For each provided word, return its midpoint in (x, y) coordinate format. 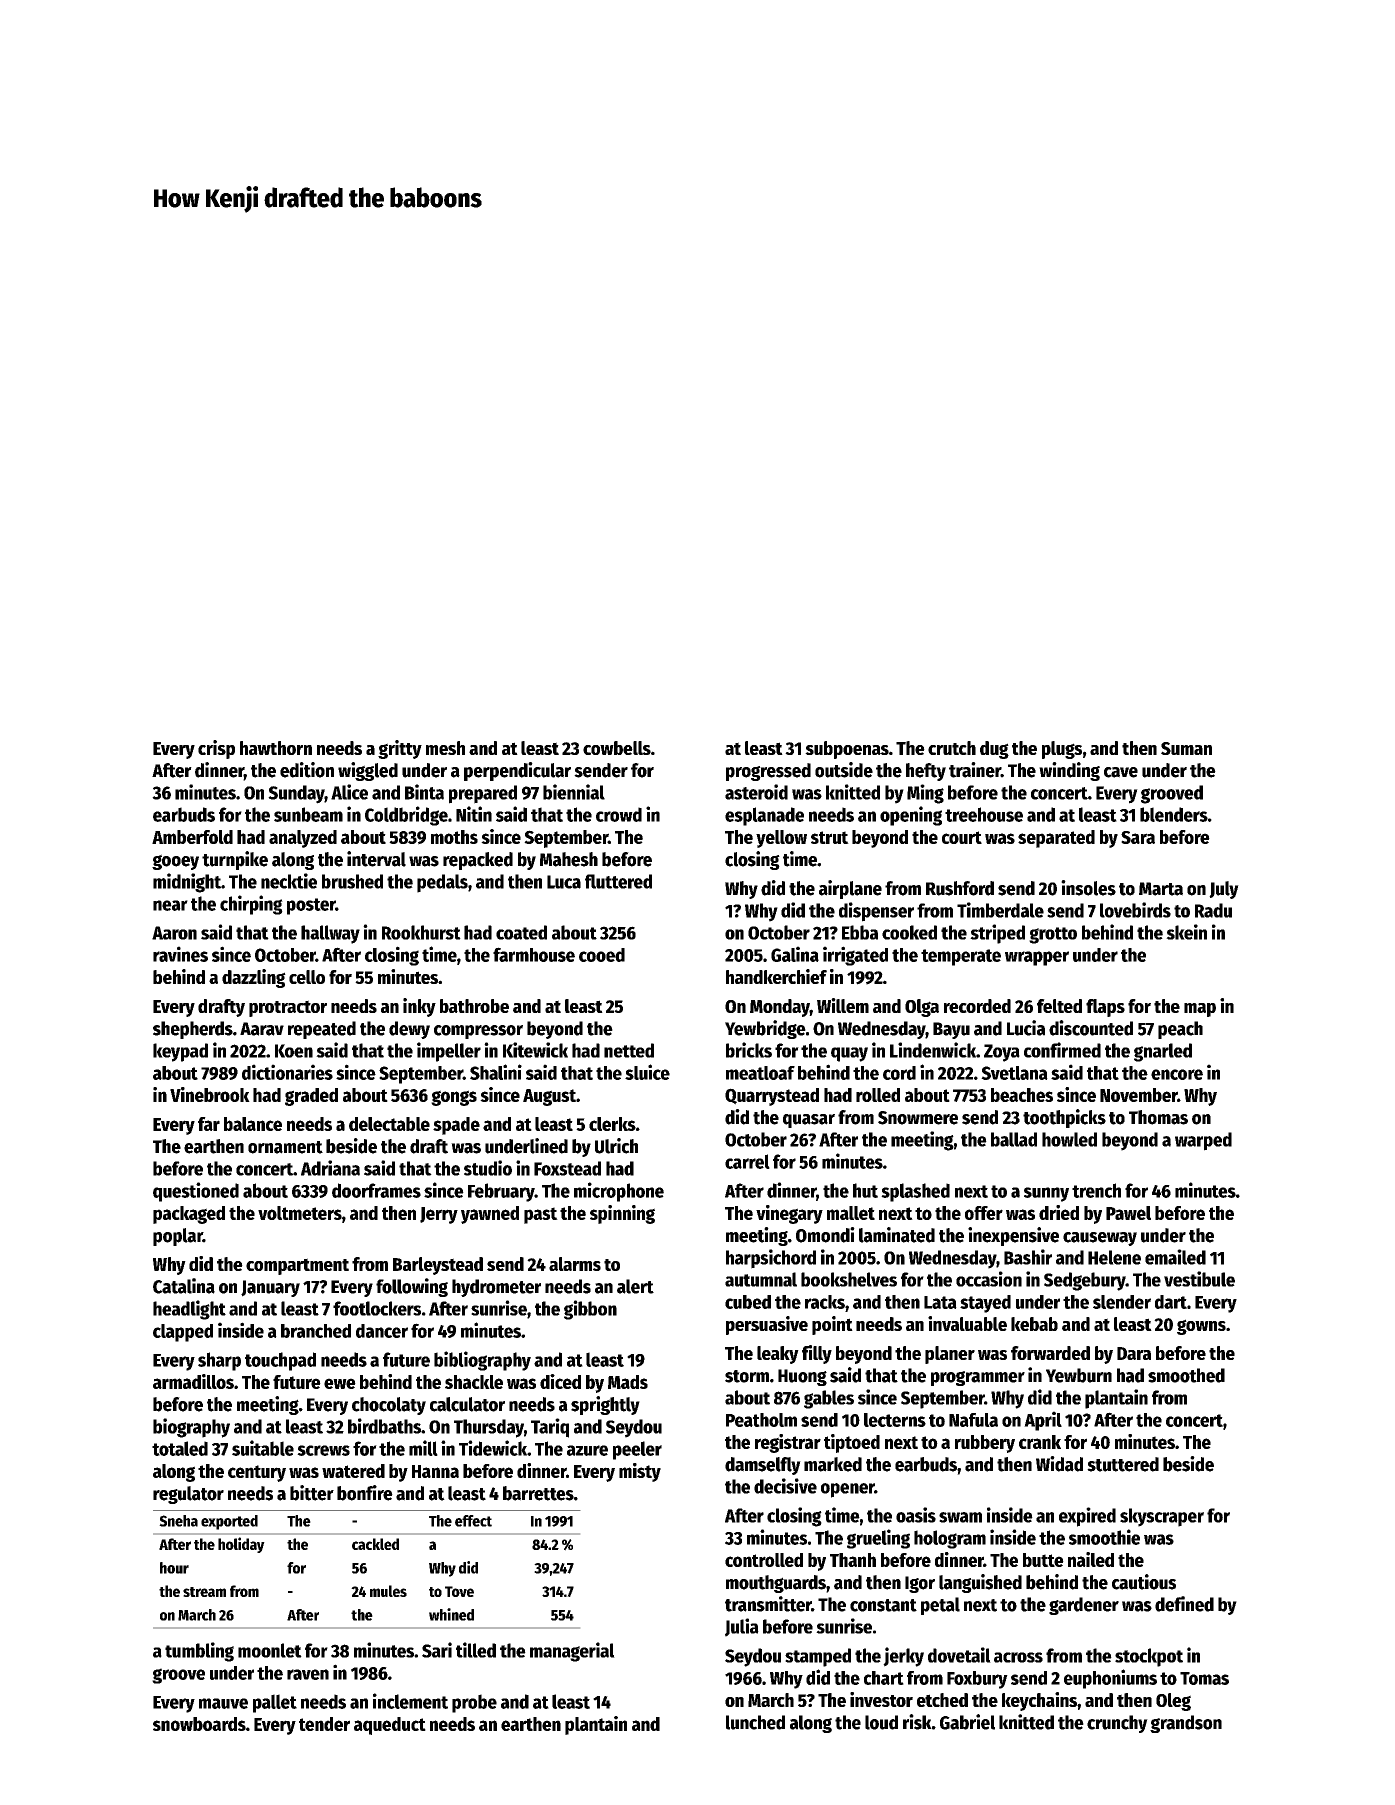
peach (1180, 1030)
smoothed (1186, 1375)
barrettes (538, 1493)
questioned (196, 1192)
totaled (180, 1448)
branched (316, 1331)
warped (1203, 1141)
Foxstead (567, 1168)
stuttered (1123, 1464)
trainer (975, 770)
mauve (223, 1703)
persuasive (767, 1325)
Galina (795, 954)
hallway (330, 934)
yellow (781, 839)
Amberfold (192, 837)
